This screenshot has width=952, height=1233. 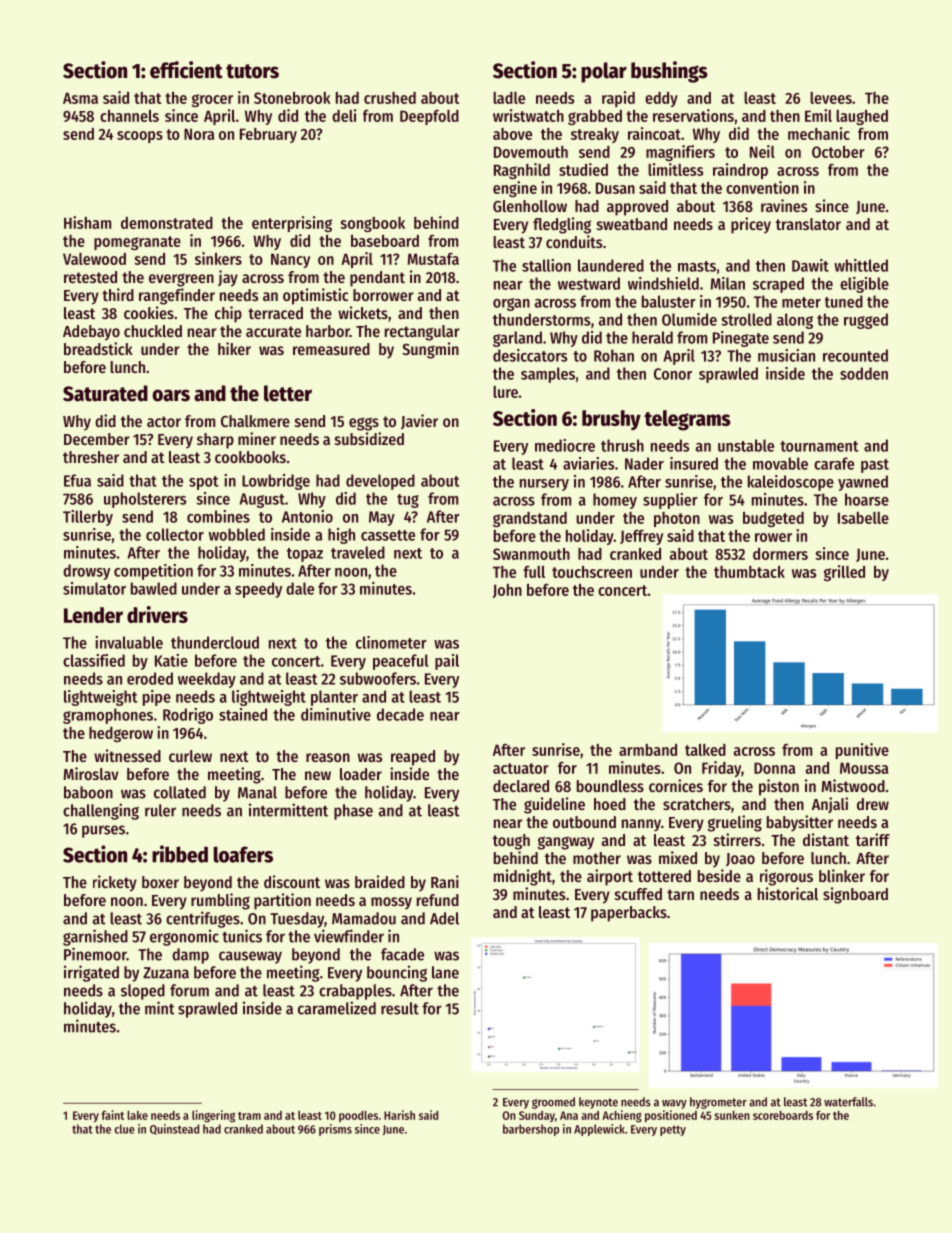 What do you see at coordinates (184, 937) in the screenshot?
I see `ergonomic` at bounding box center [184, 937].
